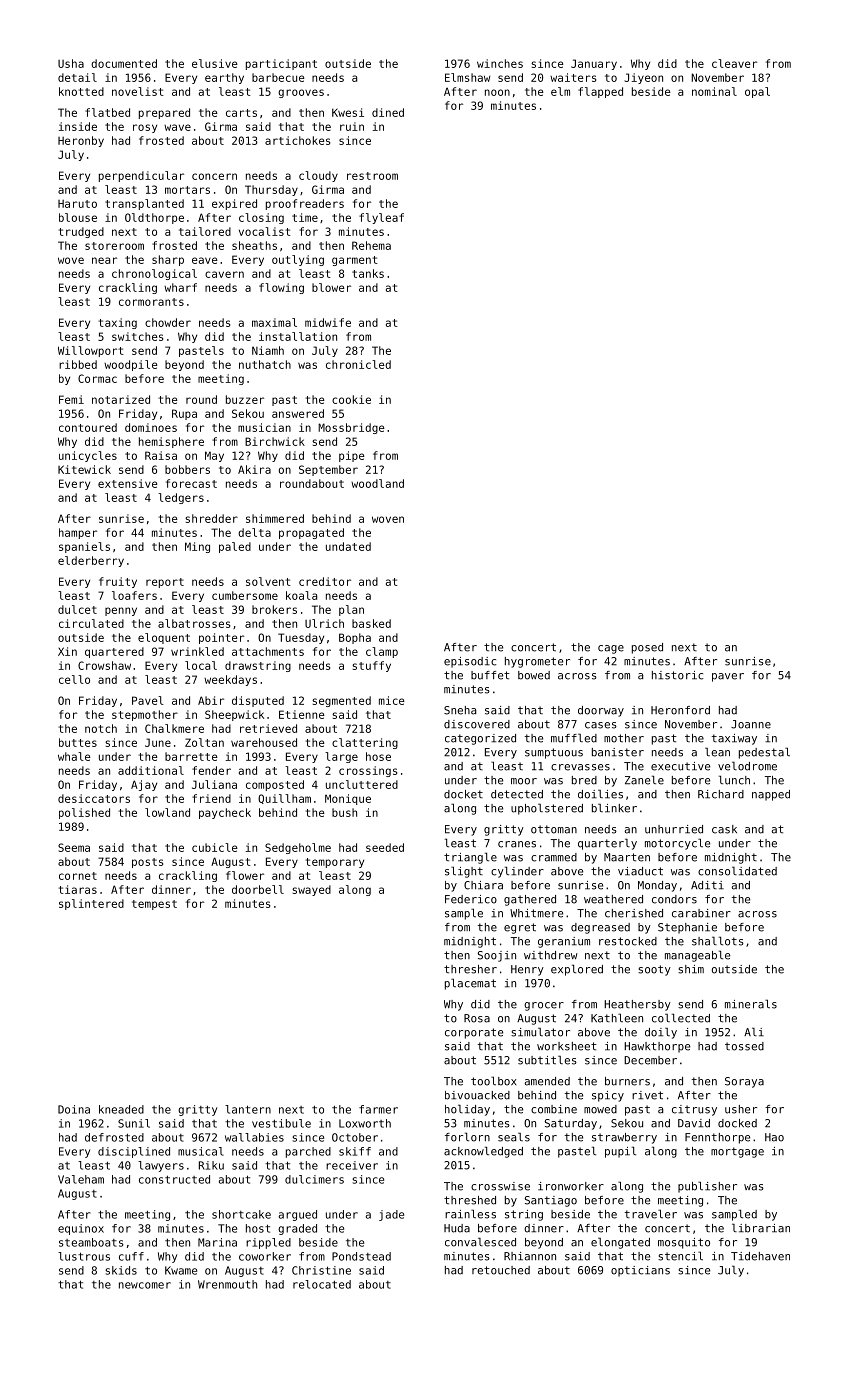  I want to click on Hao, so click(774, 1137).
